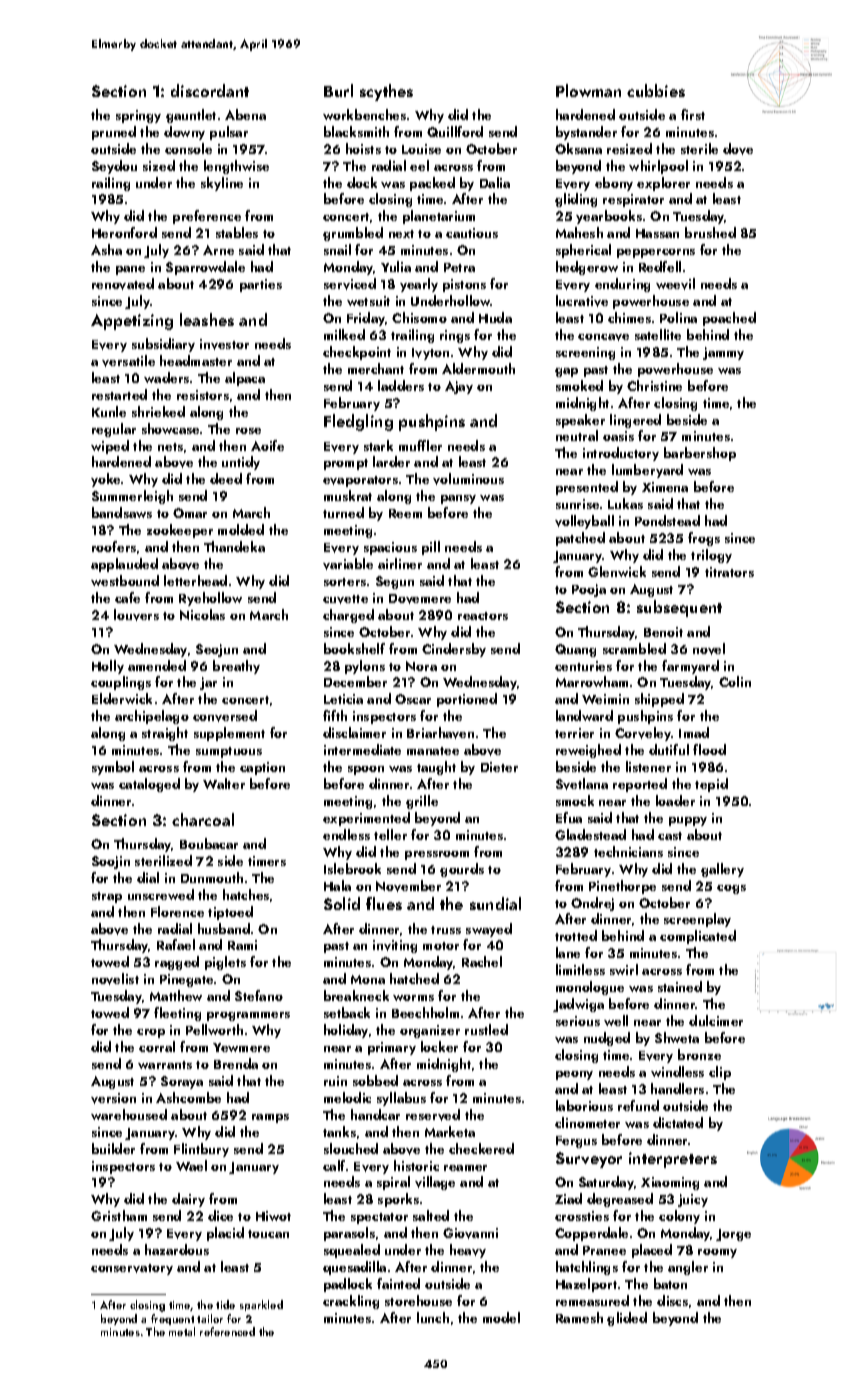 The height and width of the document is (1400, 849). What do you see at coordinates (234, 546) in the document?
I see `Thandeka` at bounding box center [234, 546].
